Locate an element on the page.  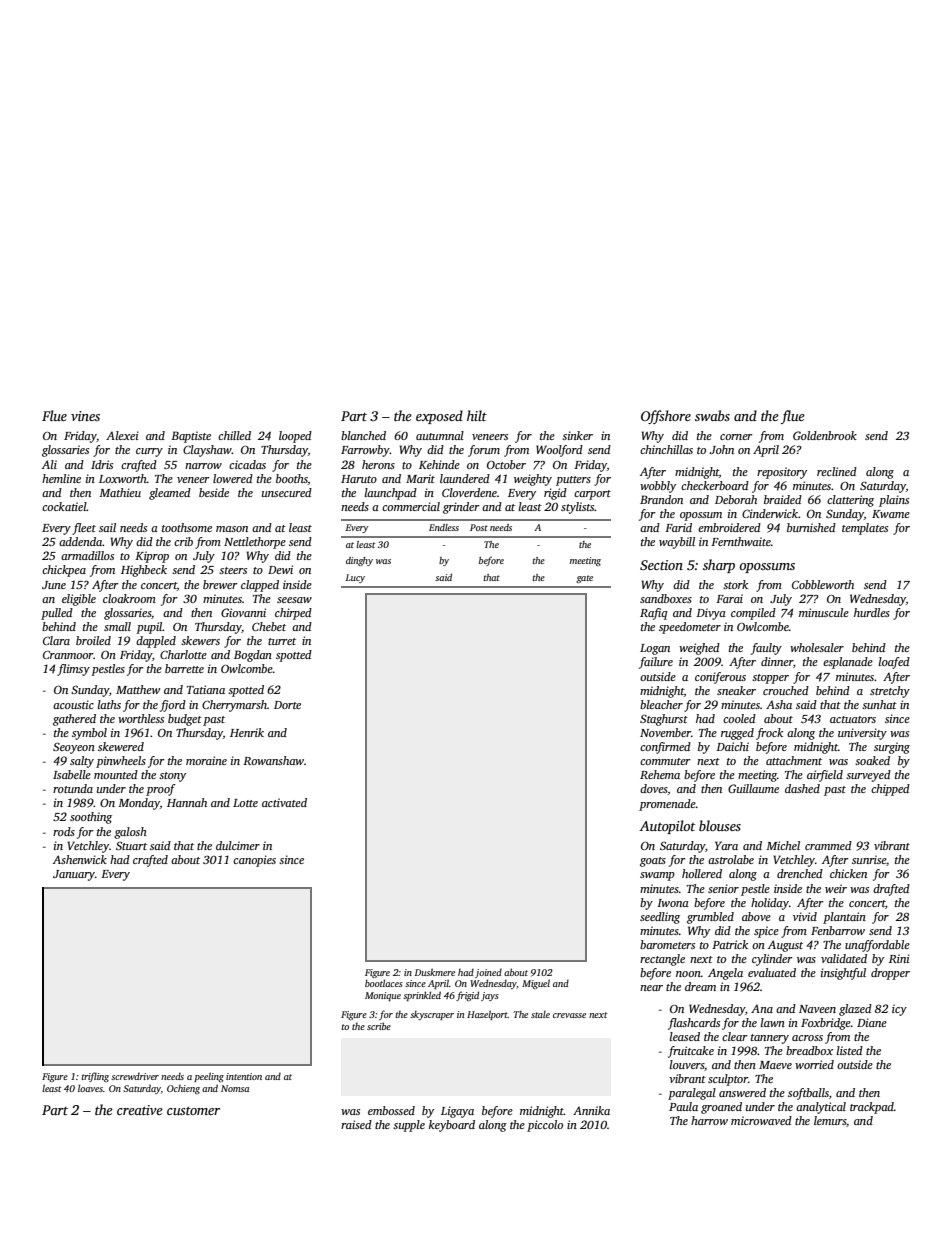
wholesaler is located at coordinates (817, 647).
